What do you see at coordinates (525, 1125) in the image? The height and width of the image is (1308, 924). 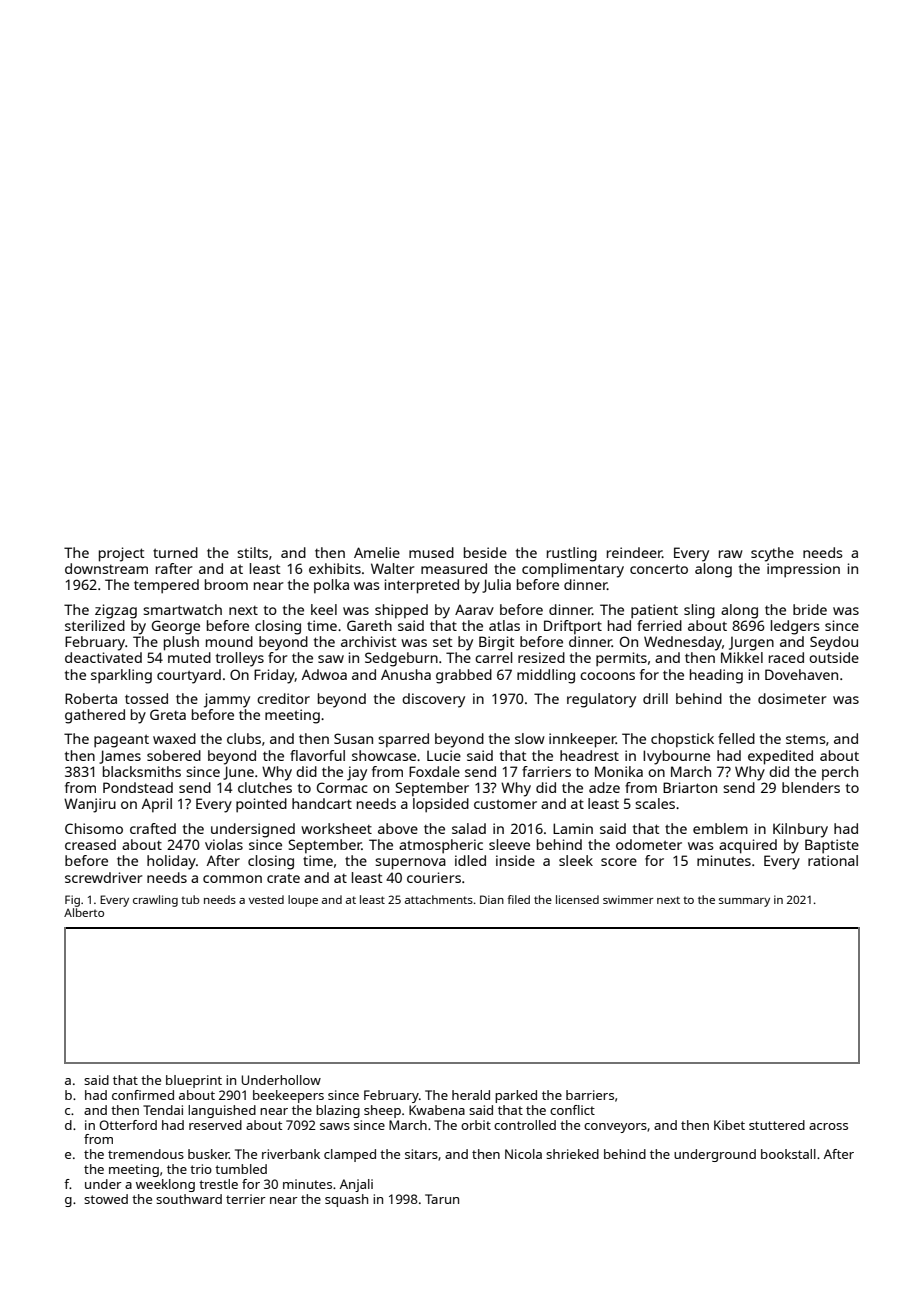 I see `controlled` at bounding box center [525, 1125].
